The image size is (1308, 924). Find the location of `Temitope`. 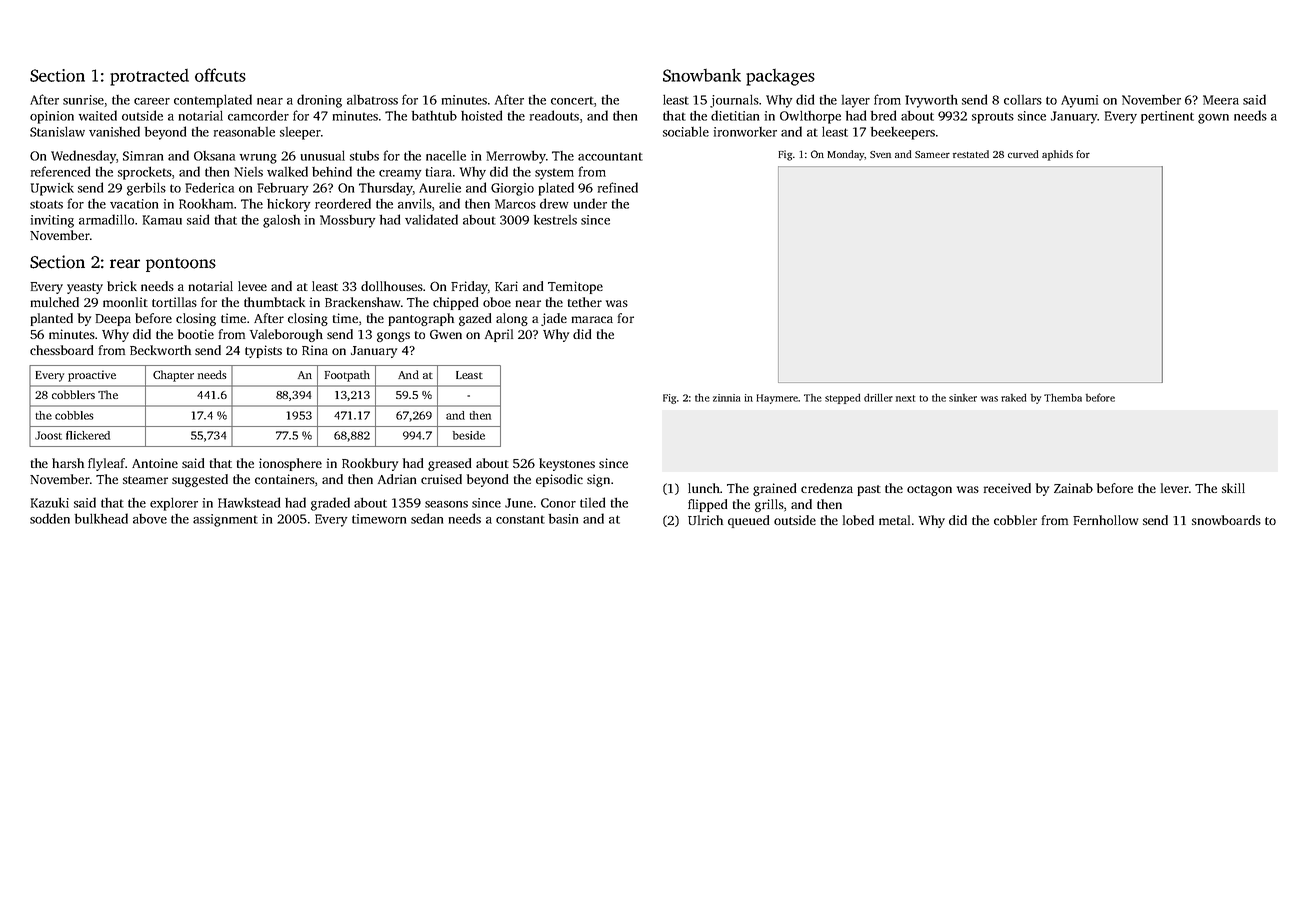

Temitope is located at coordinates (575, 287).
